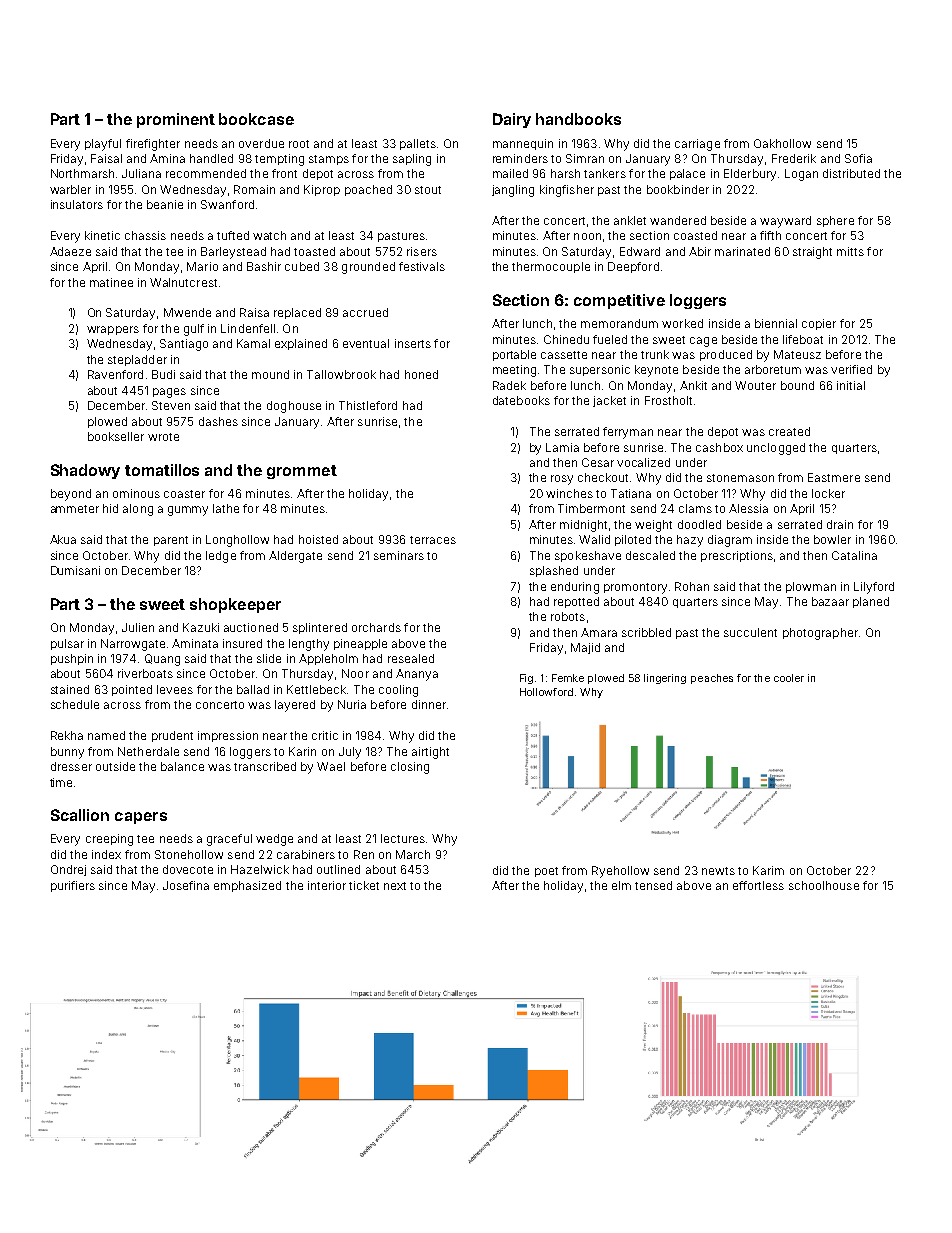 The height and width of the screenshot is (1233, 952). Describe the element at coordinates (368, 405) in the screenshot. I see `Thistleford` at that location.
